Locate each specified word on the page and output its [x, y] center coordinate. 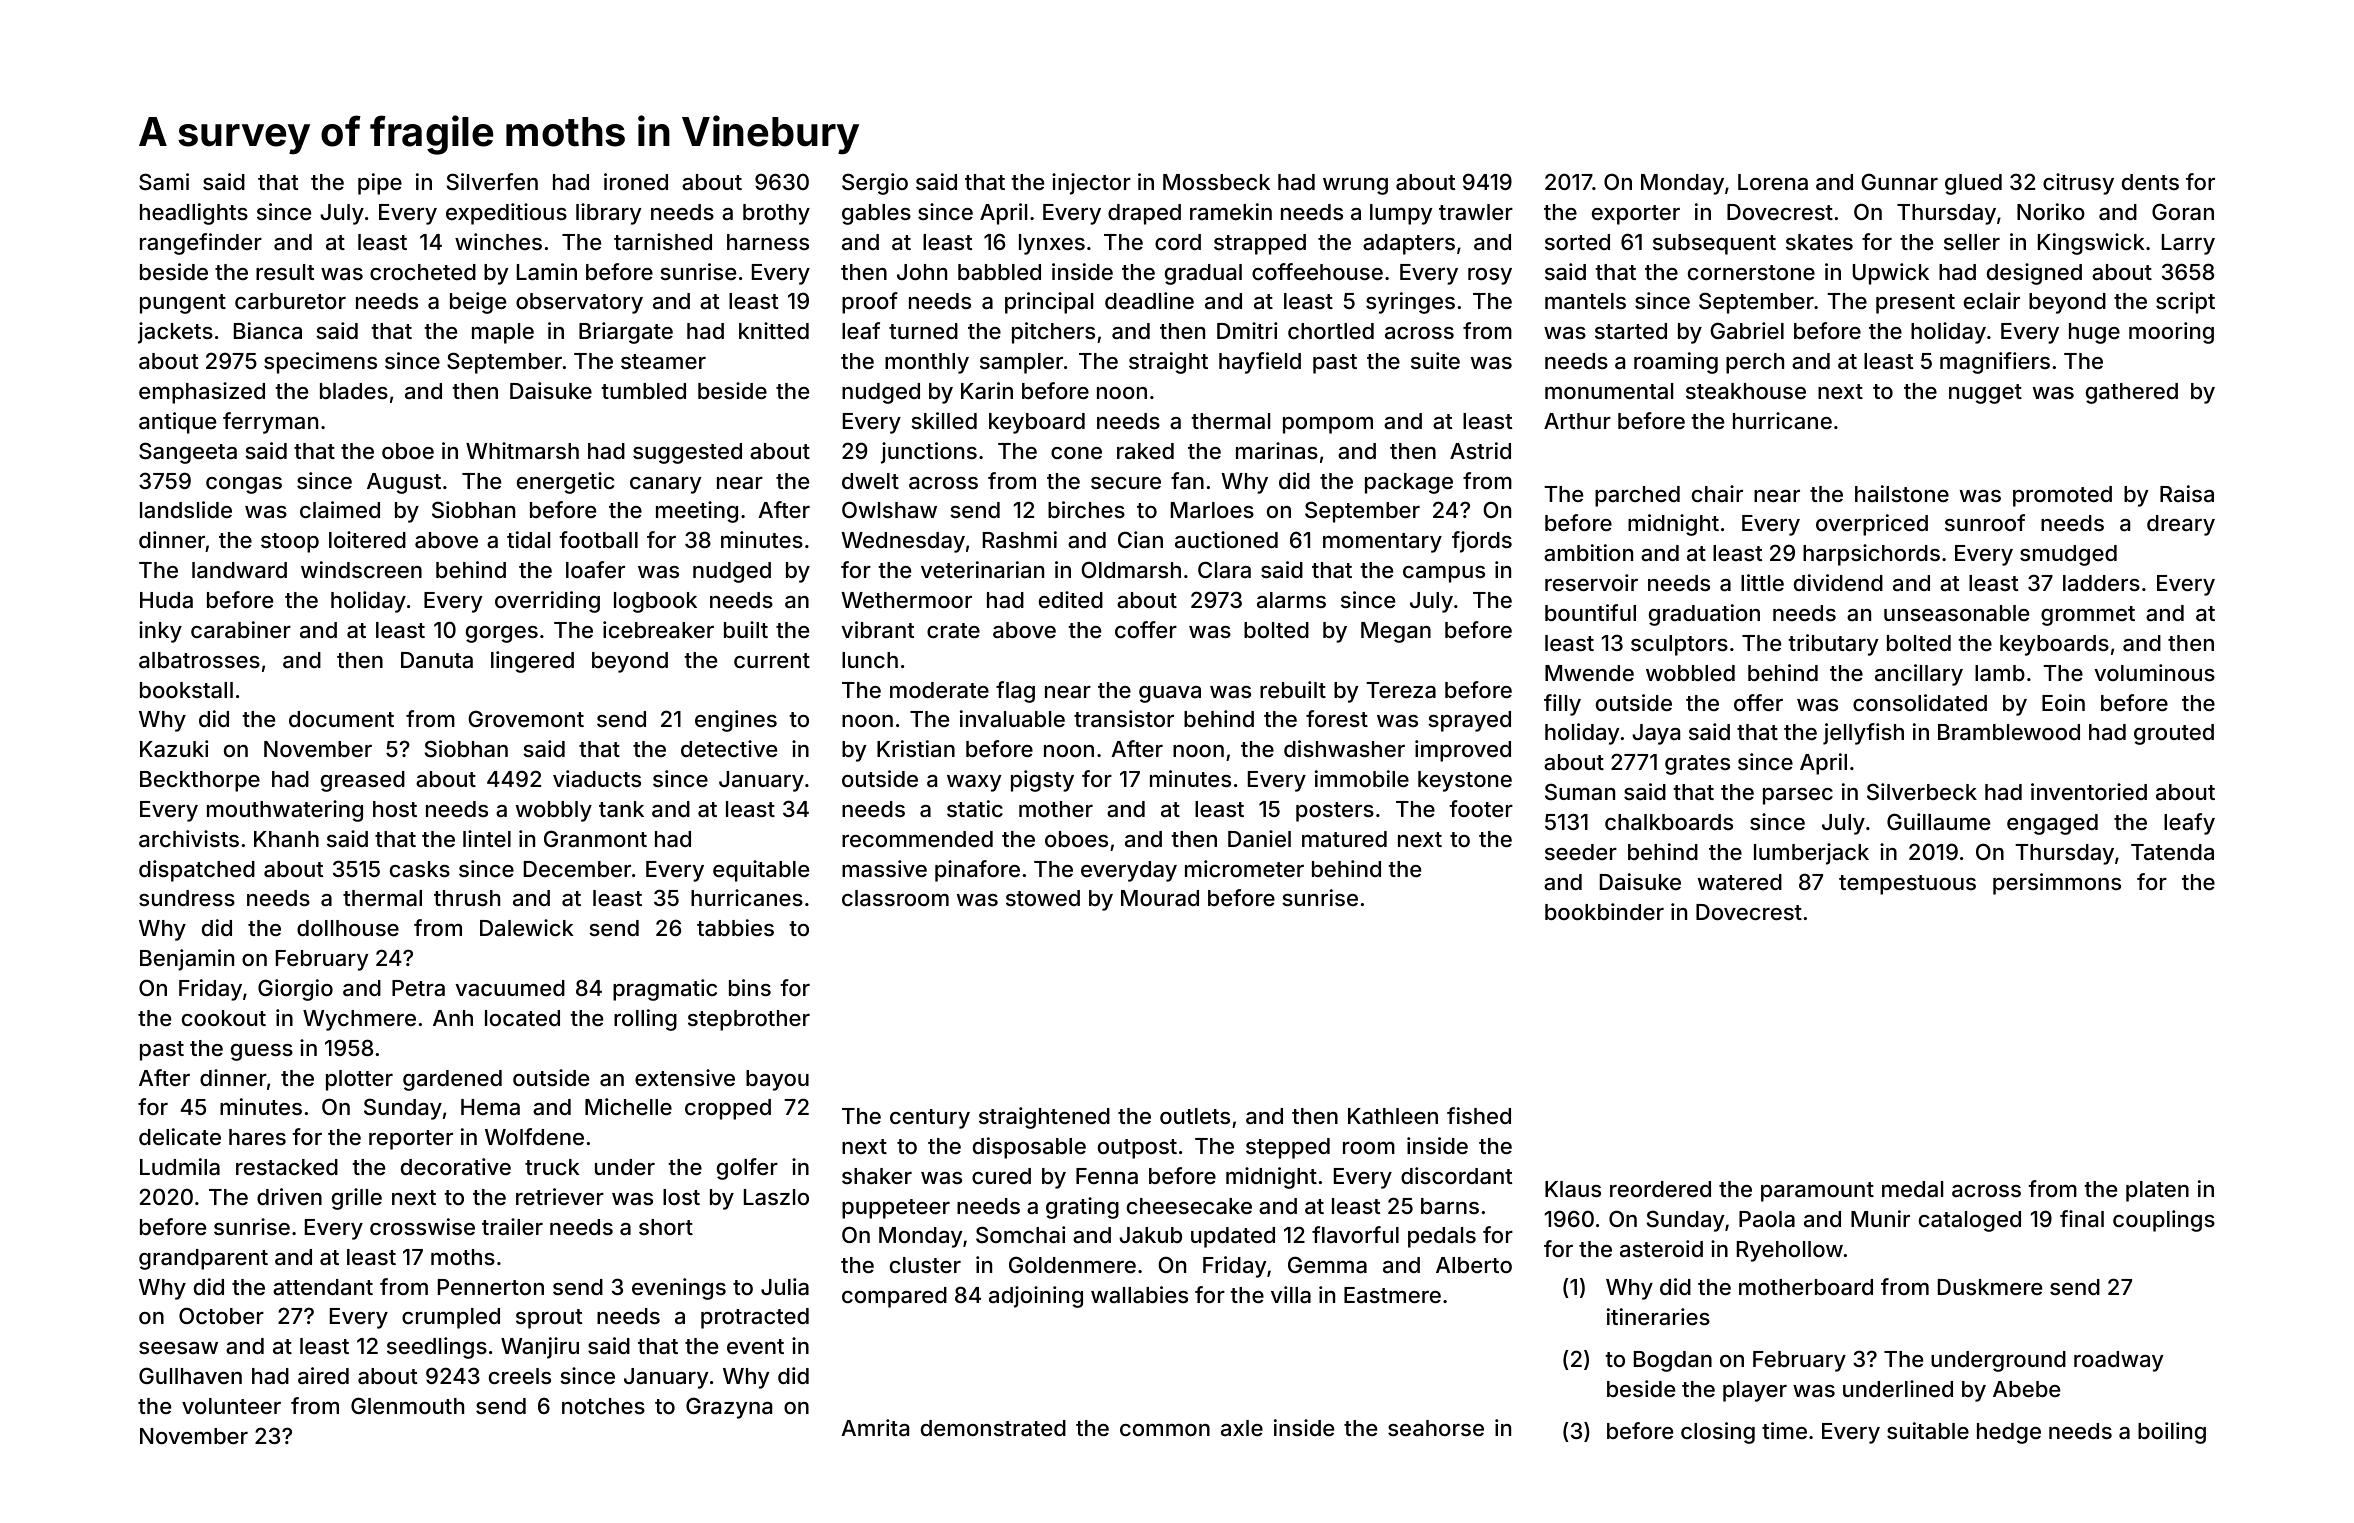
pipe [380, 184]
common [1165, 1429]
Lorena [1773, 182]
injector [1091, 184]
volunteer [231, 1406]
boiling [2172, 1433]
